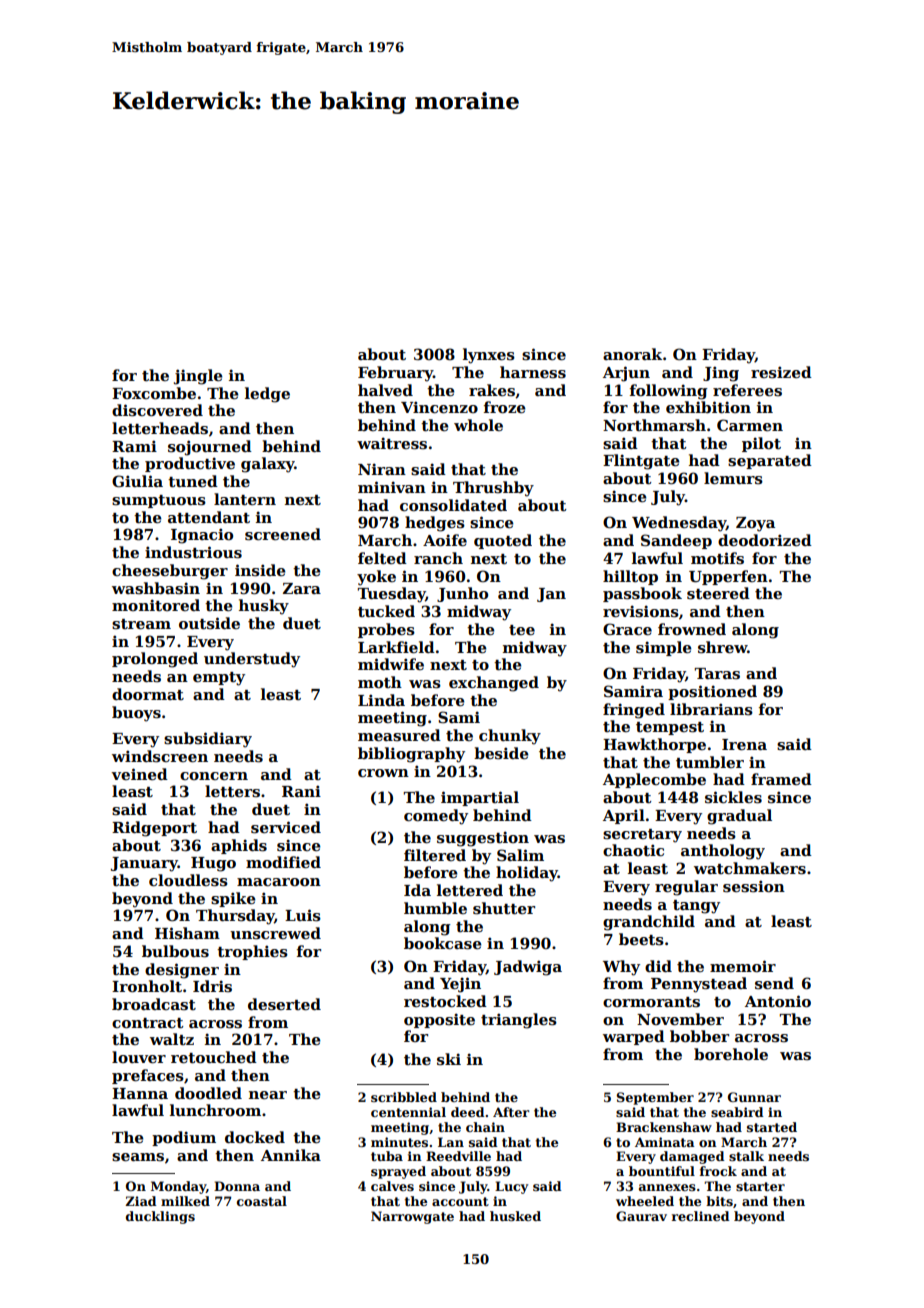 The width and height of the document is (924, 1308). Describe the element at coordinates (655, 1098) in the document. I see `September` at that location.
